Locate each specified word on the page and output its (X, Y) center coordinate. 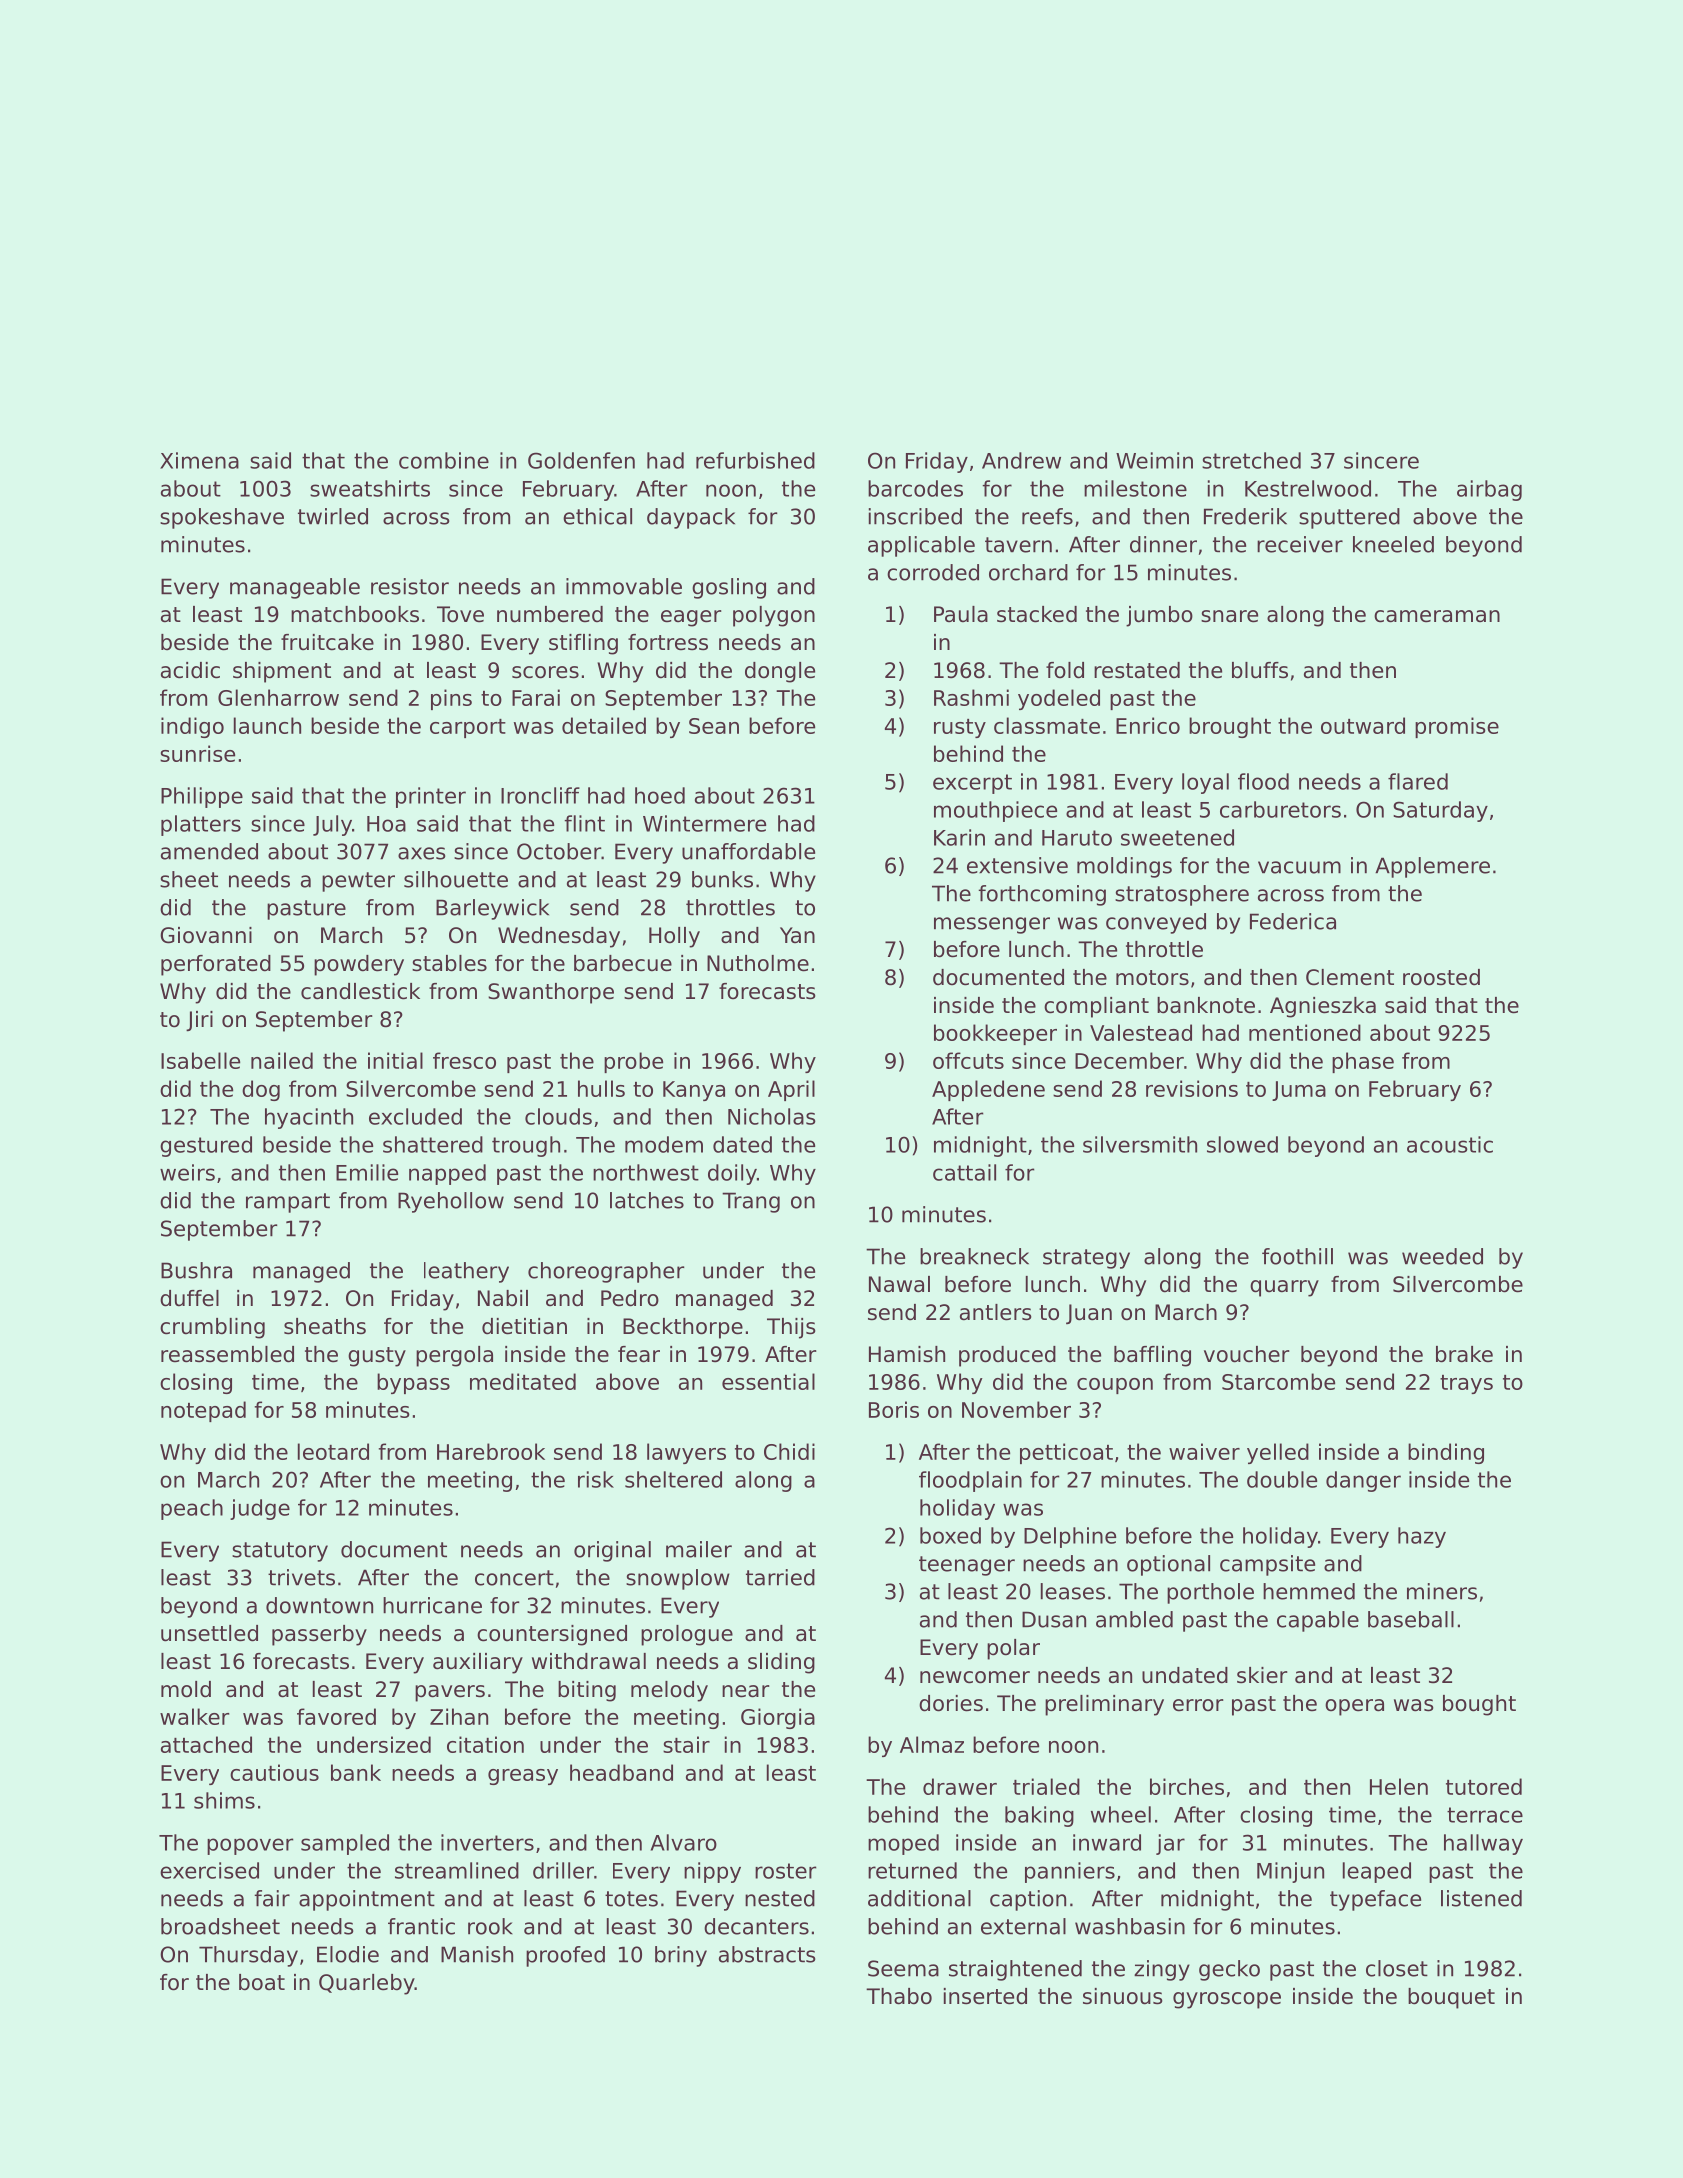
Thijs (791, 1328)
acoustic (1450, 1144)
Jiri (199, 1021)
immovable (624, 586)
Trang (751, 1202)
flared (1418, 781)
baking (1039, 1816)
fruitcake (327, 642)
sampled (345, 1844)
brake (1464, 1354)
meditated (523, 1381)
